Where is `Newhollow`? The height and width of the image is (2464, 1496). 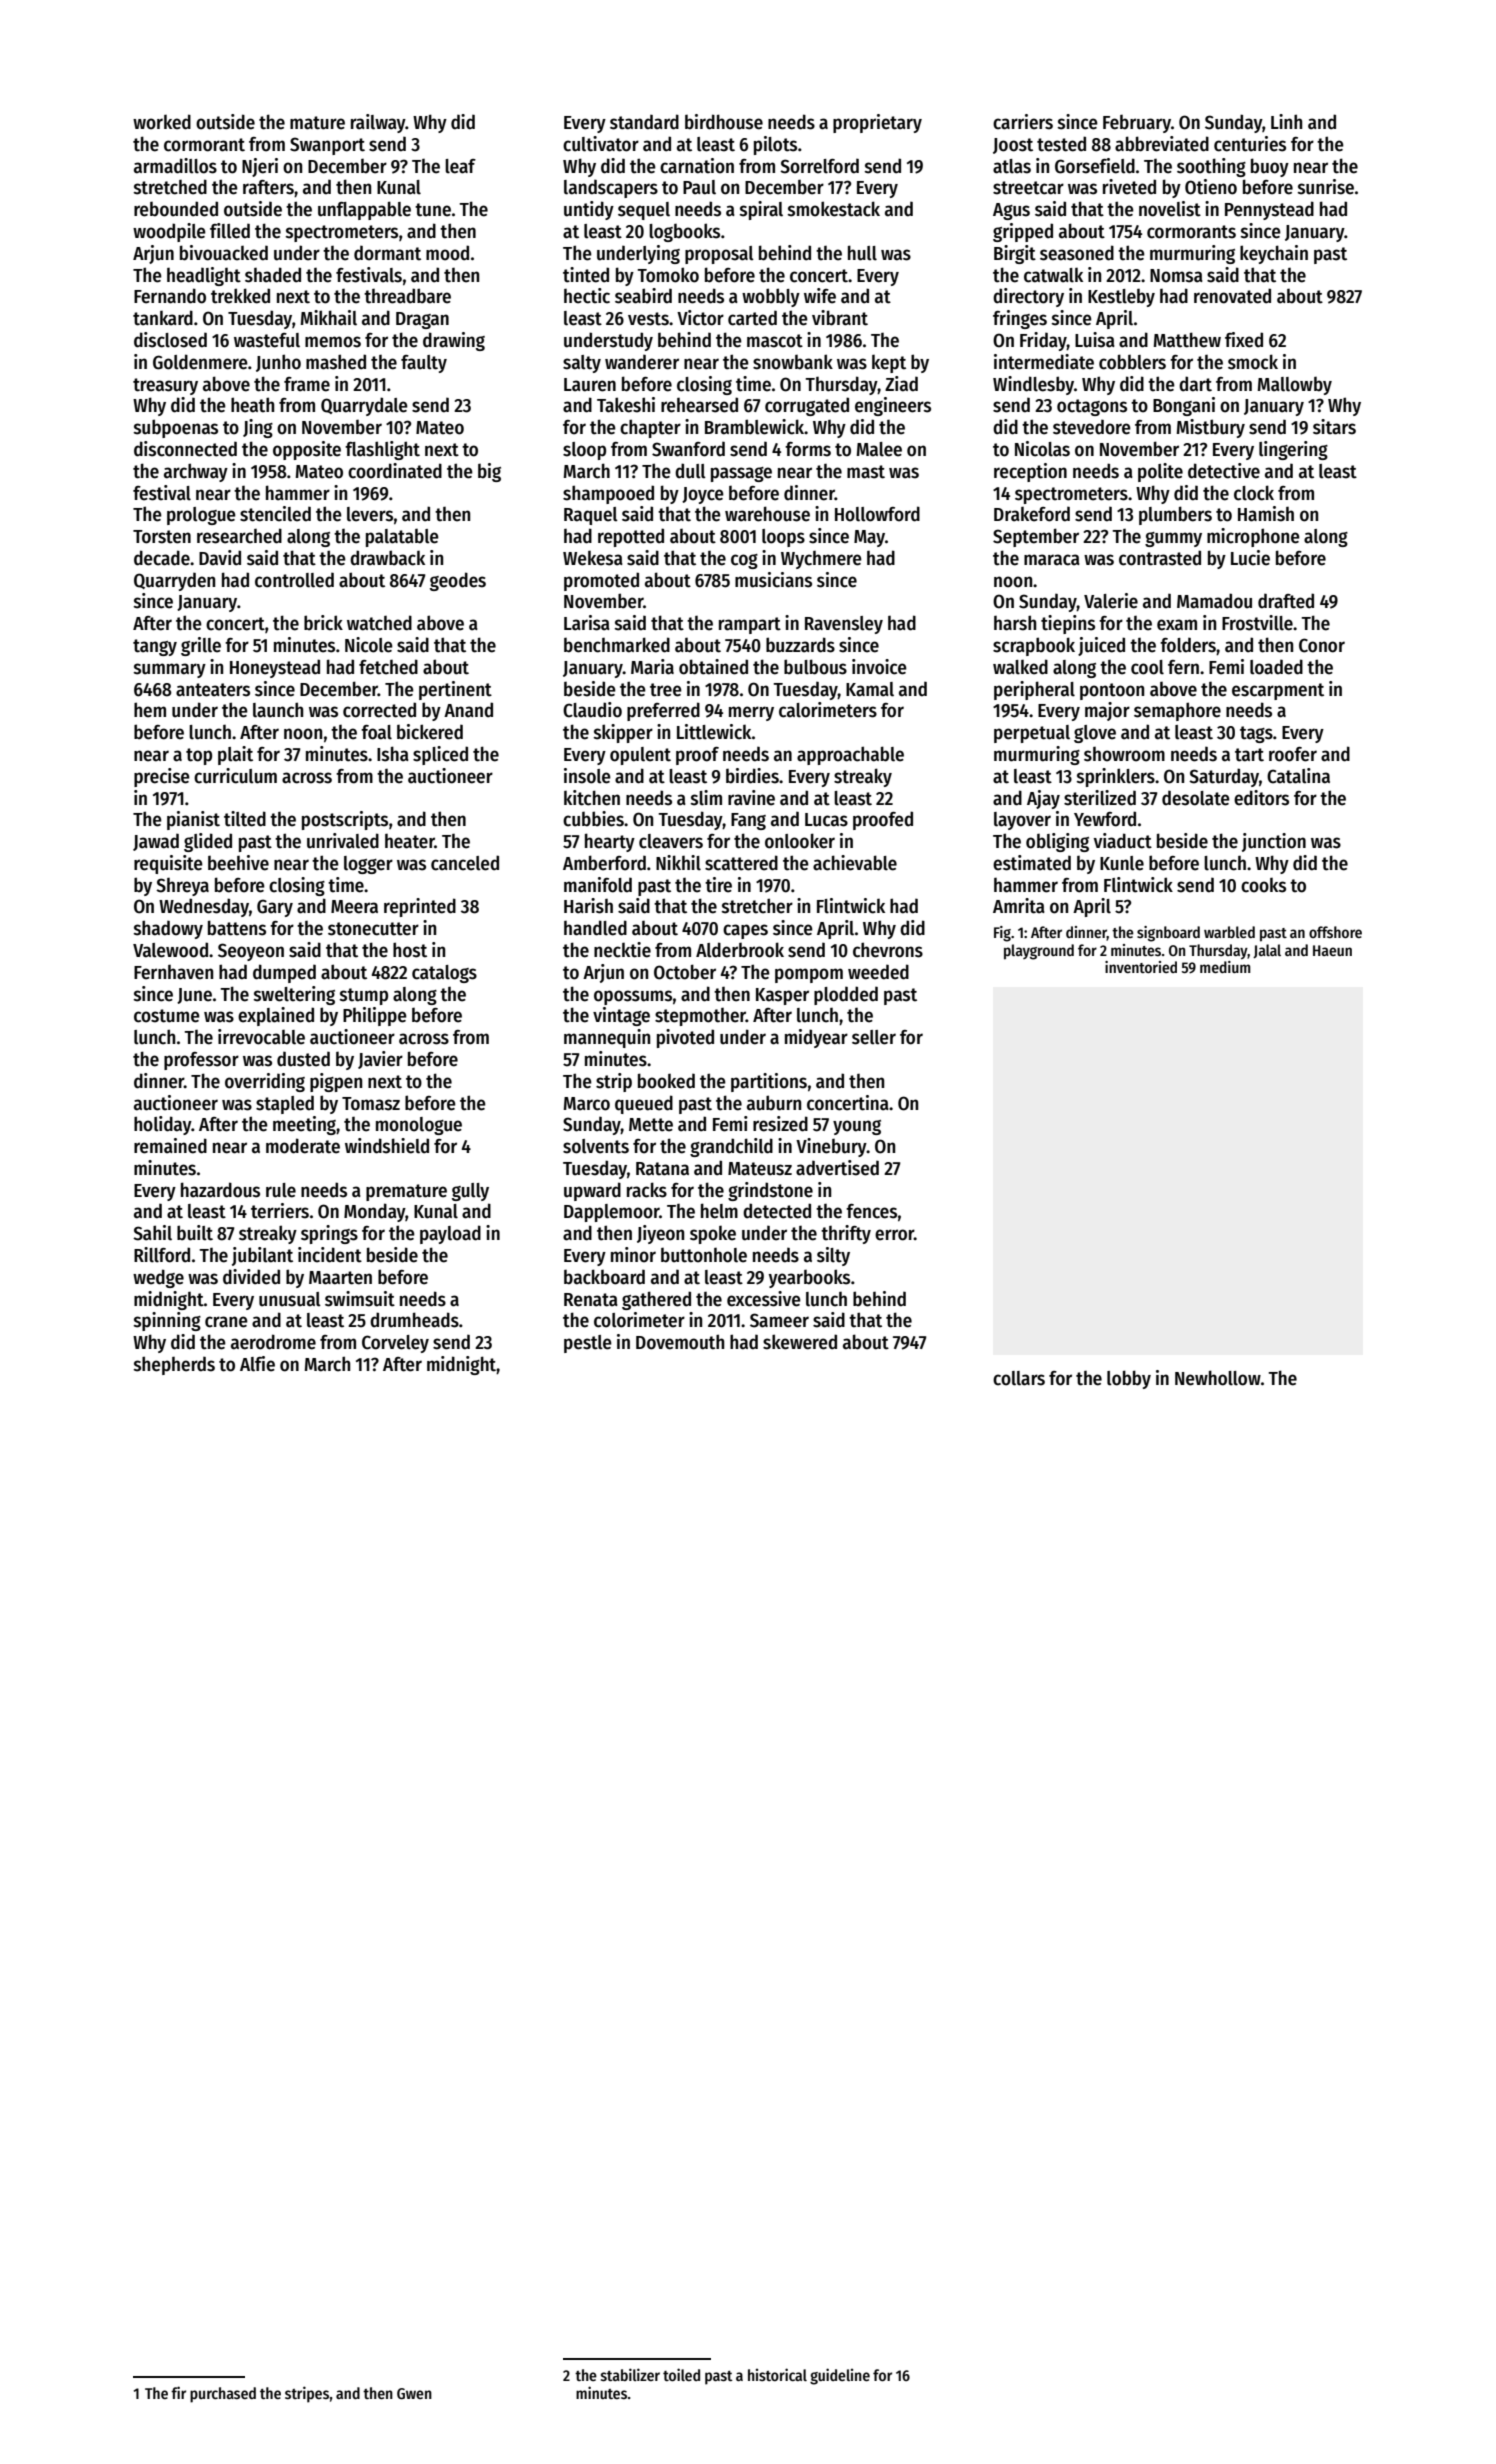 Newhollow is located at coordinates (1218, 1378).
